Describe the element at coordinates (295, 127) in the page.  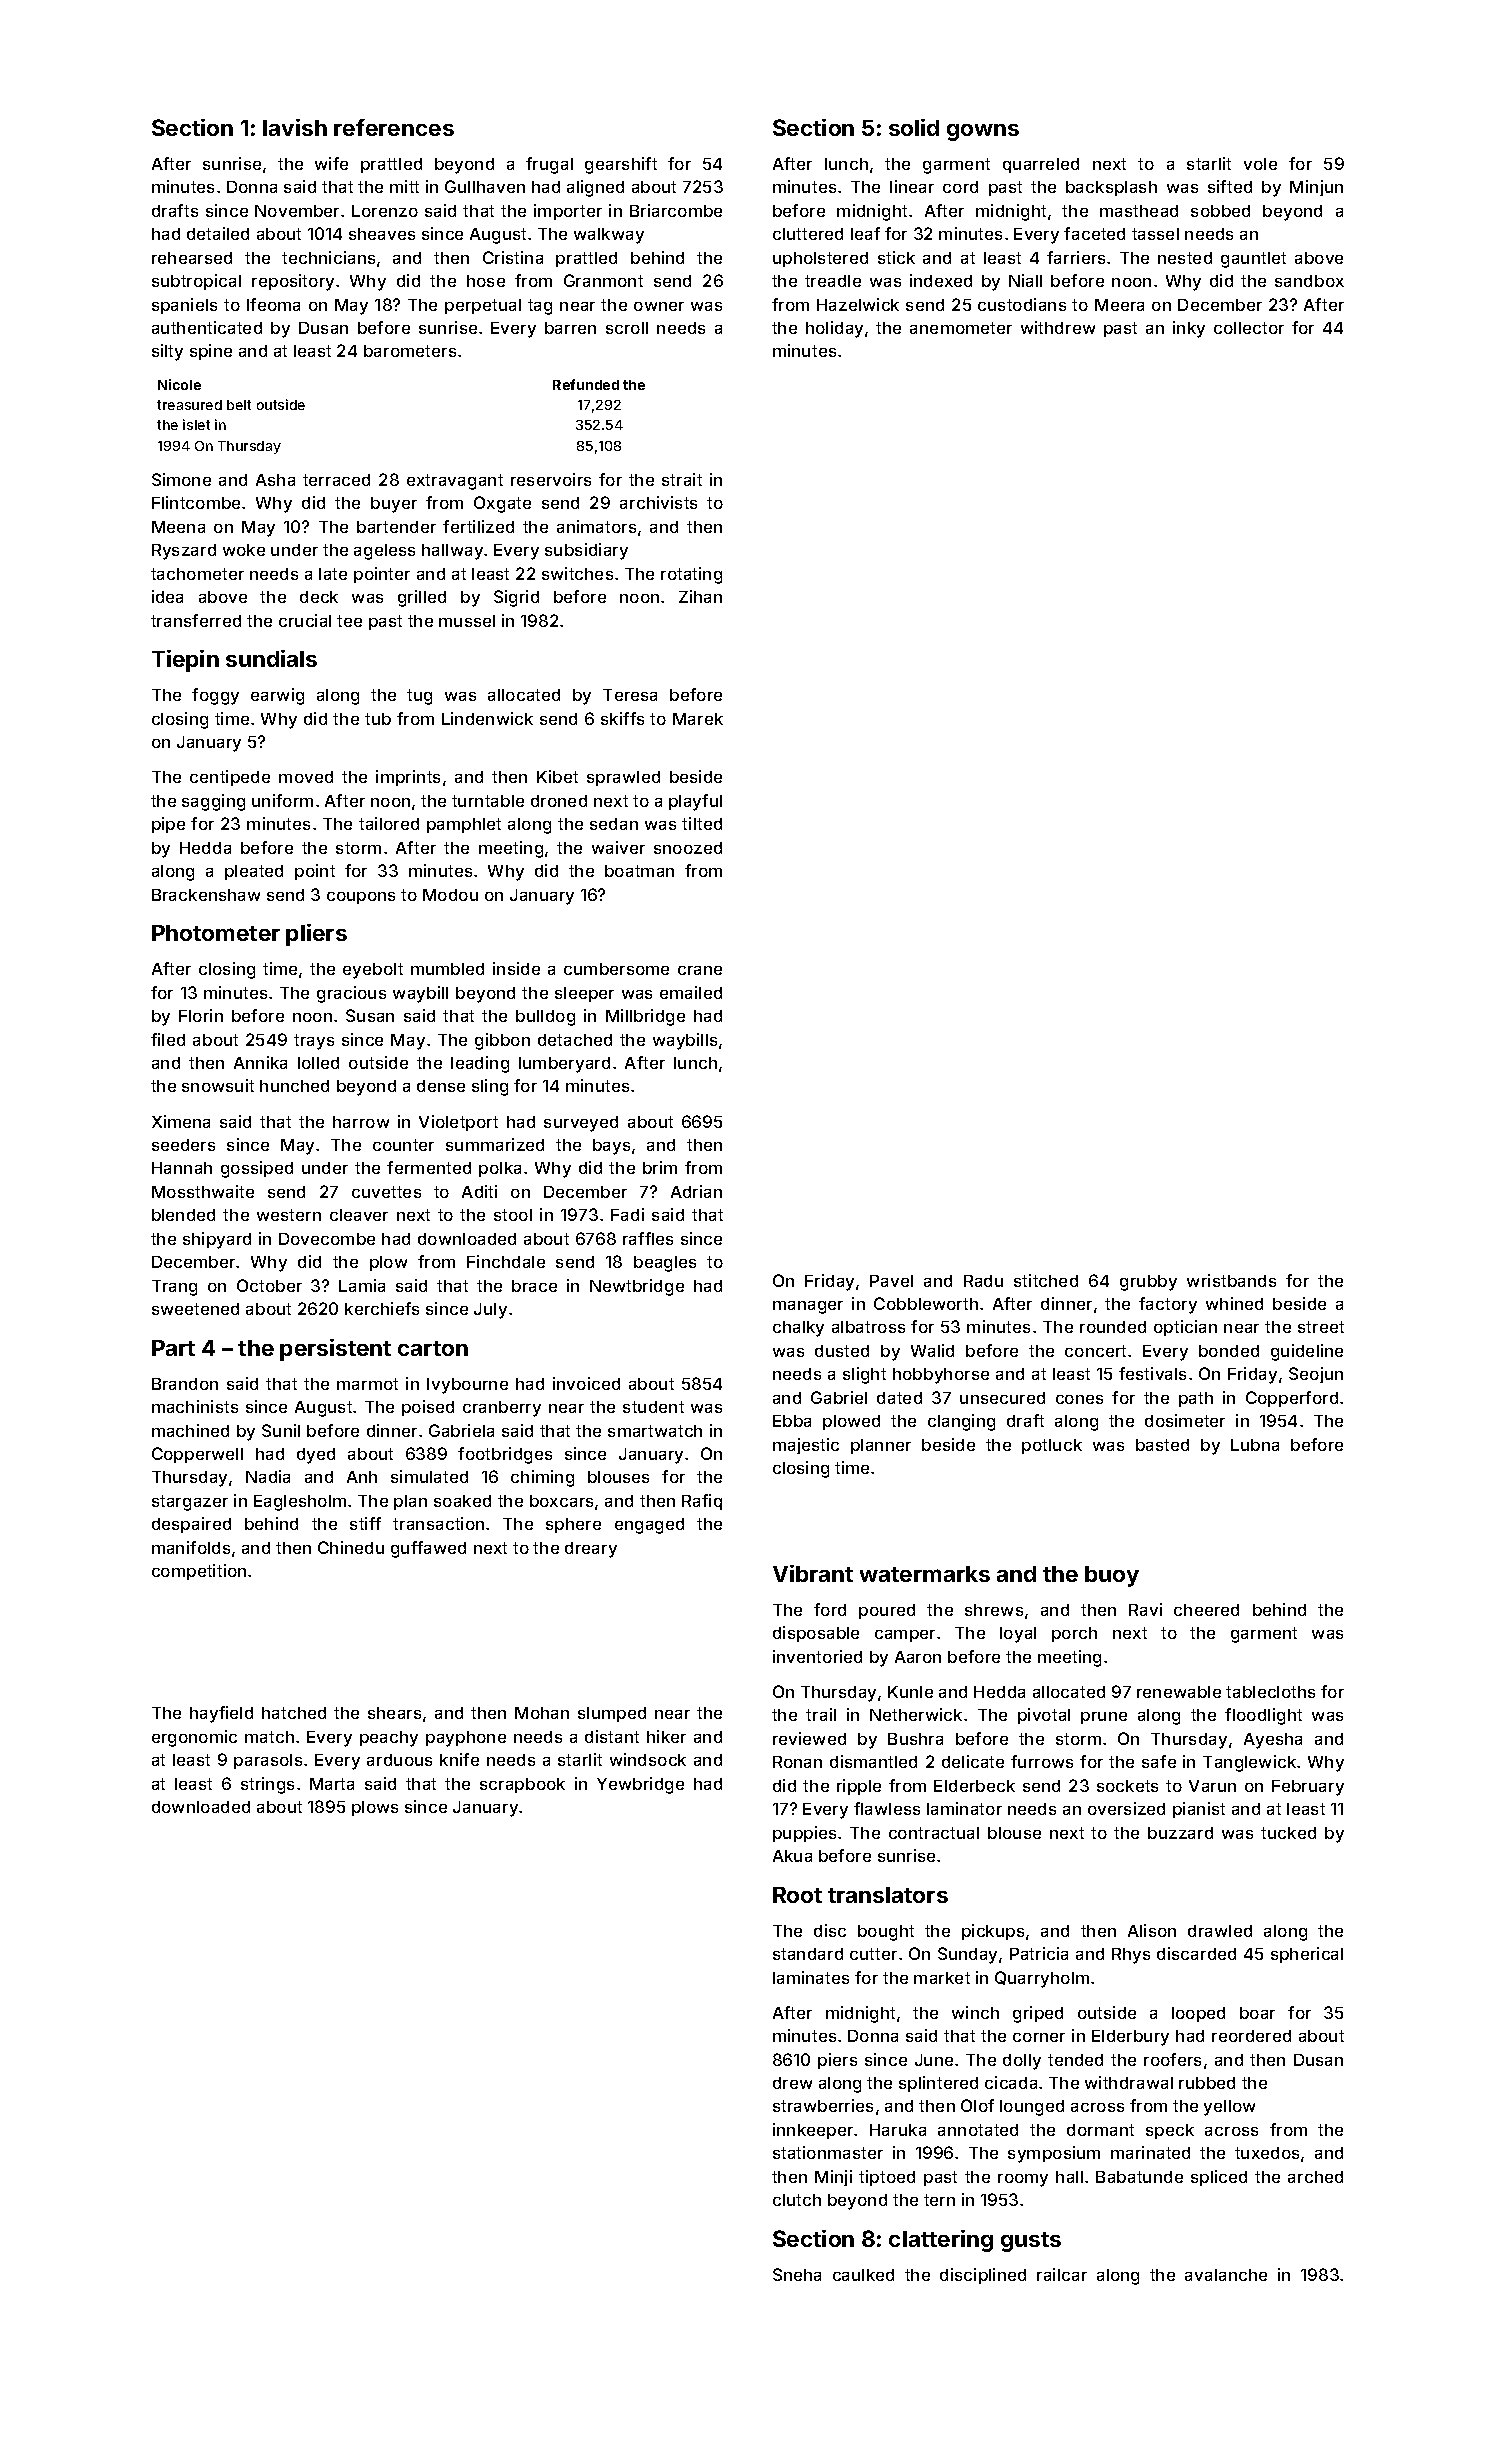
I see `lavish` at that location.
